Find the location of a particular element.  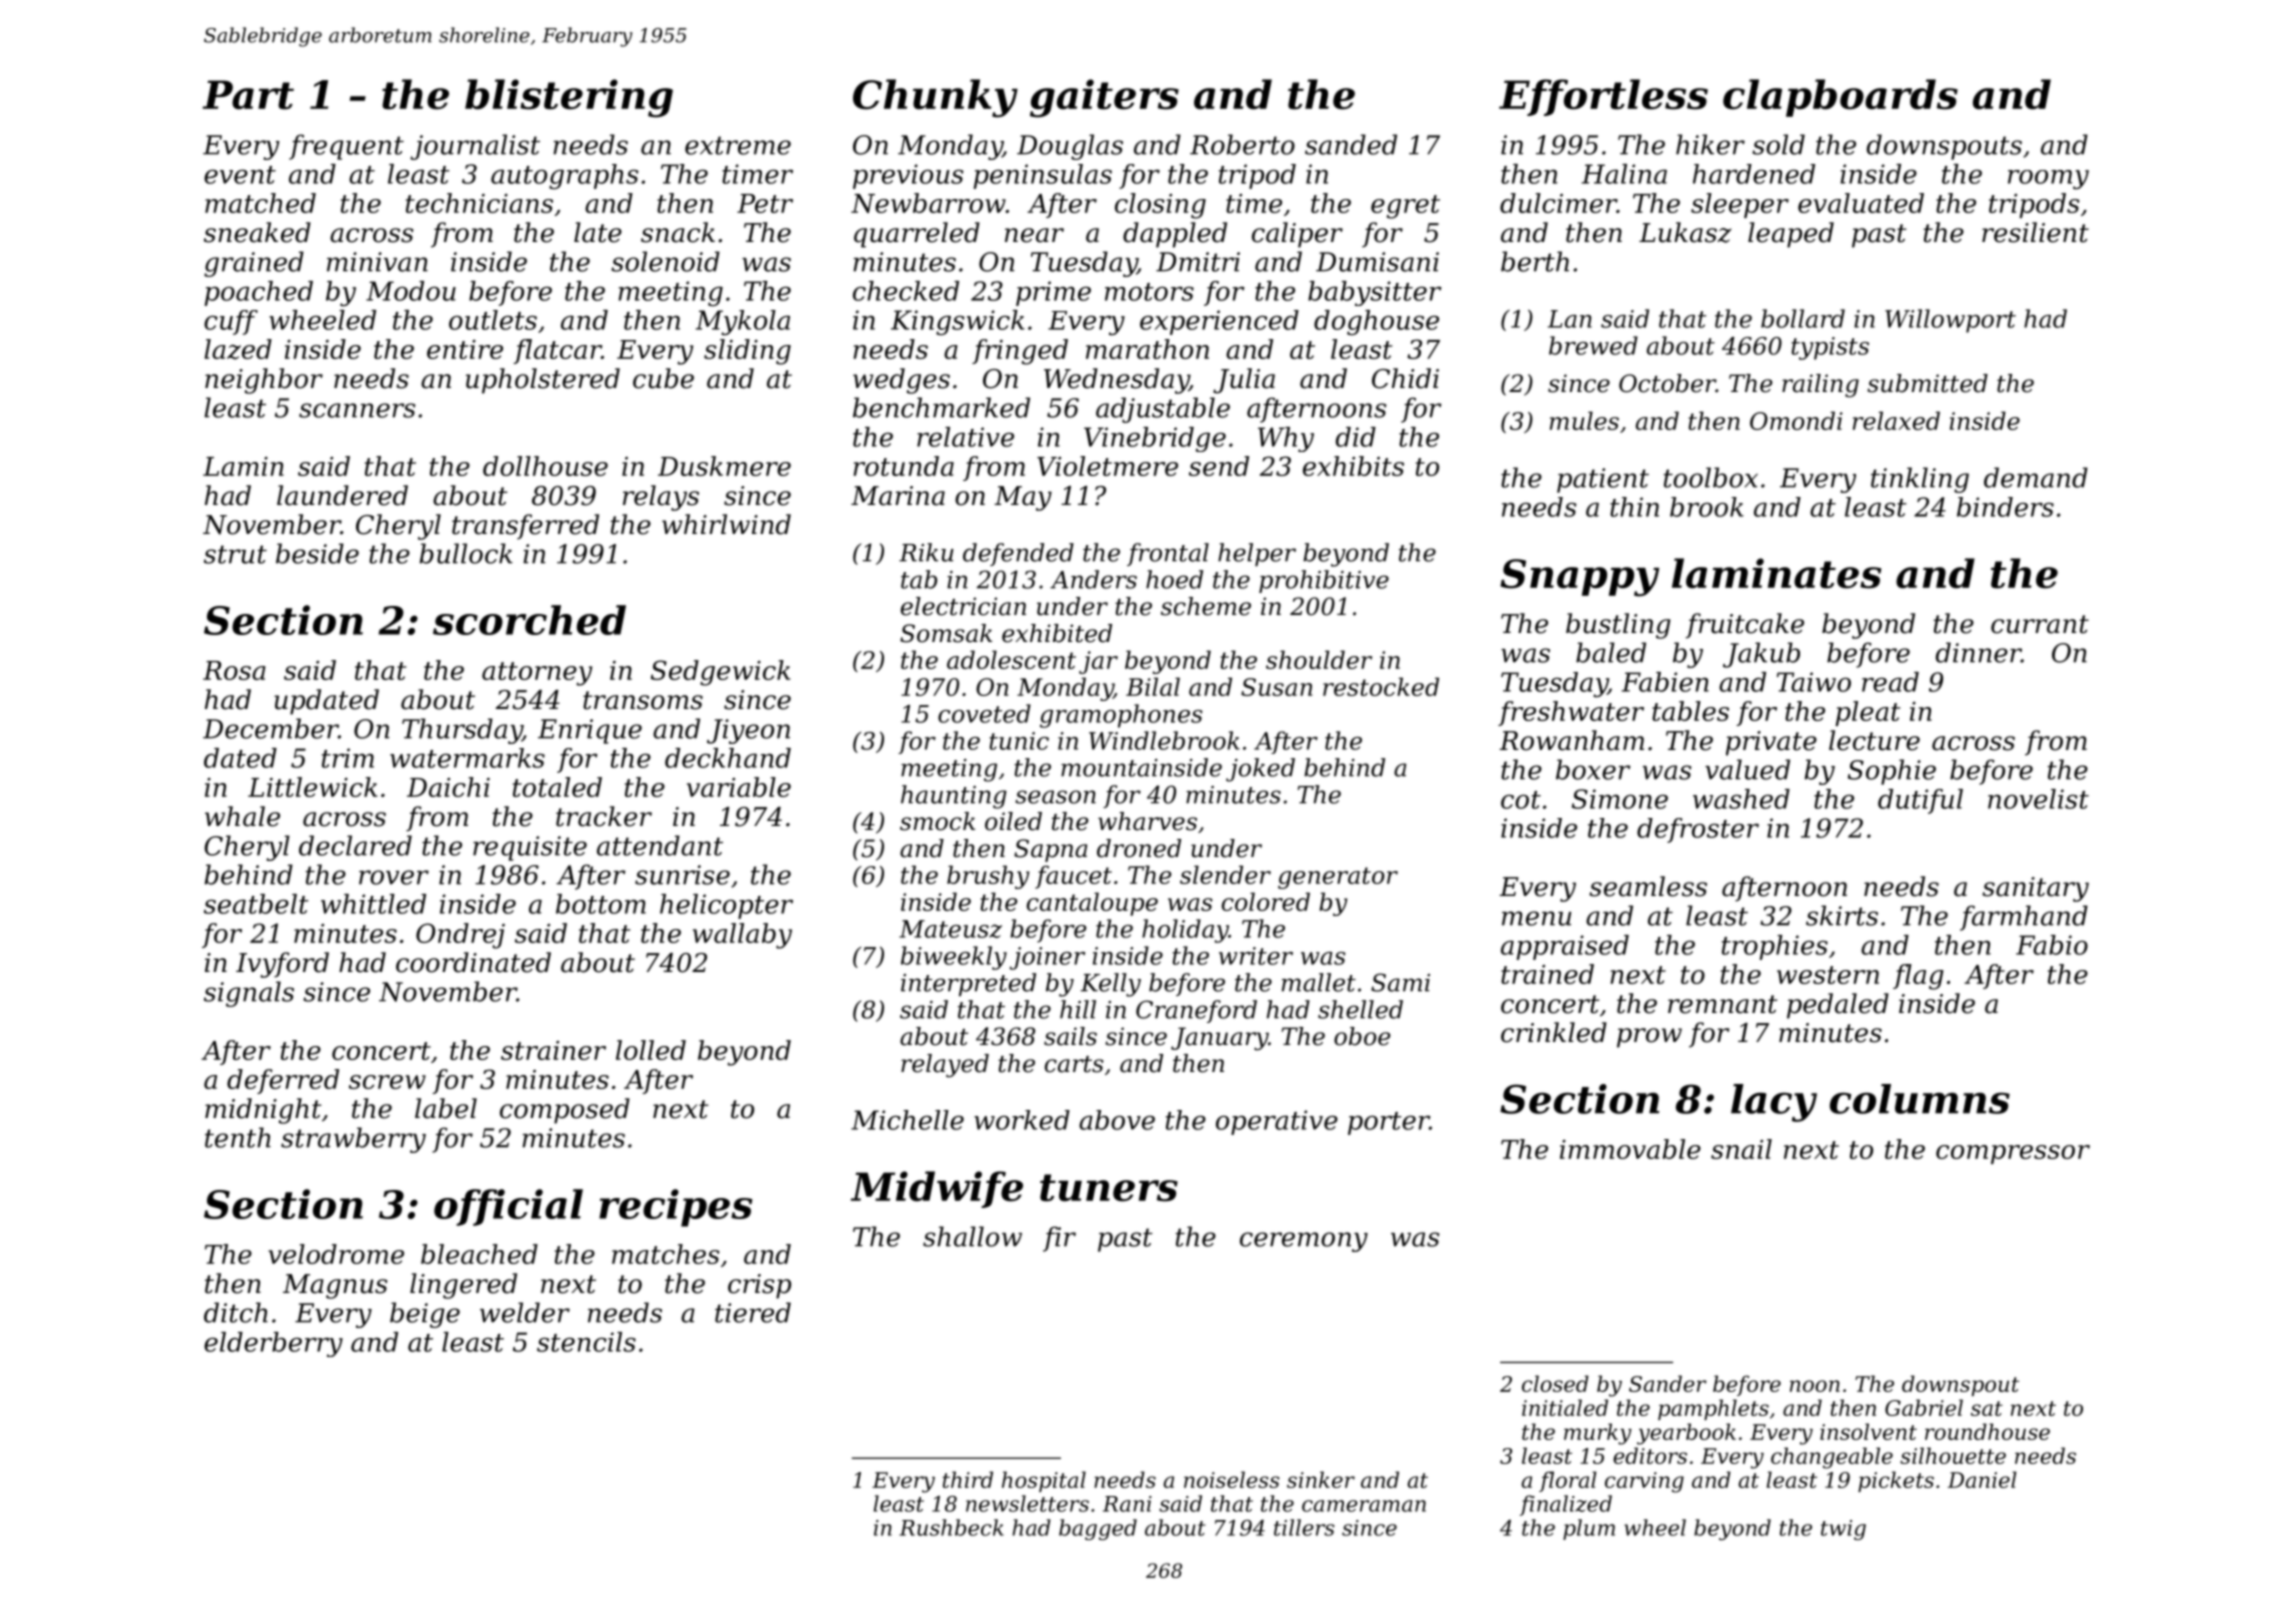

writer is located at coordinates (1256, 956).
